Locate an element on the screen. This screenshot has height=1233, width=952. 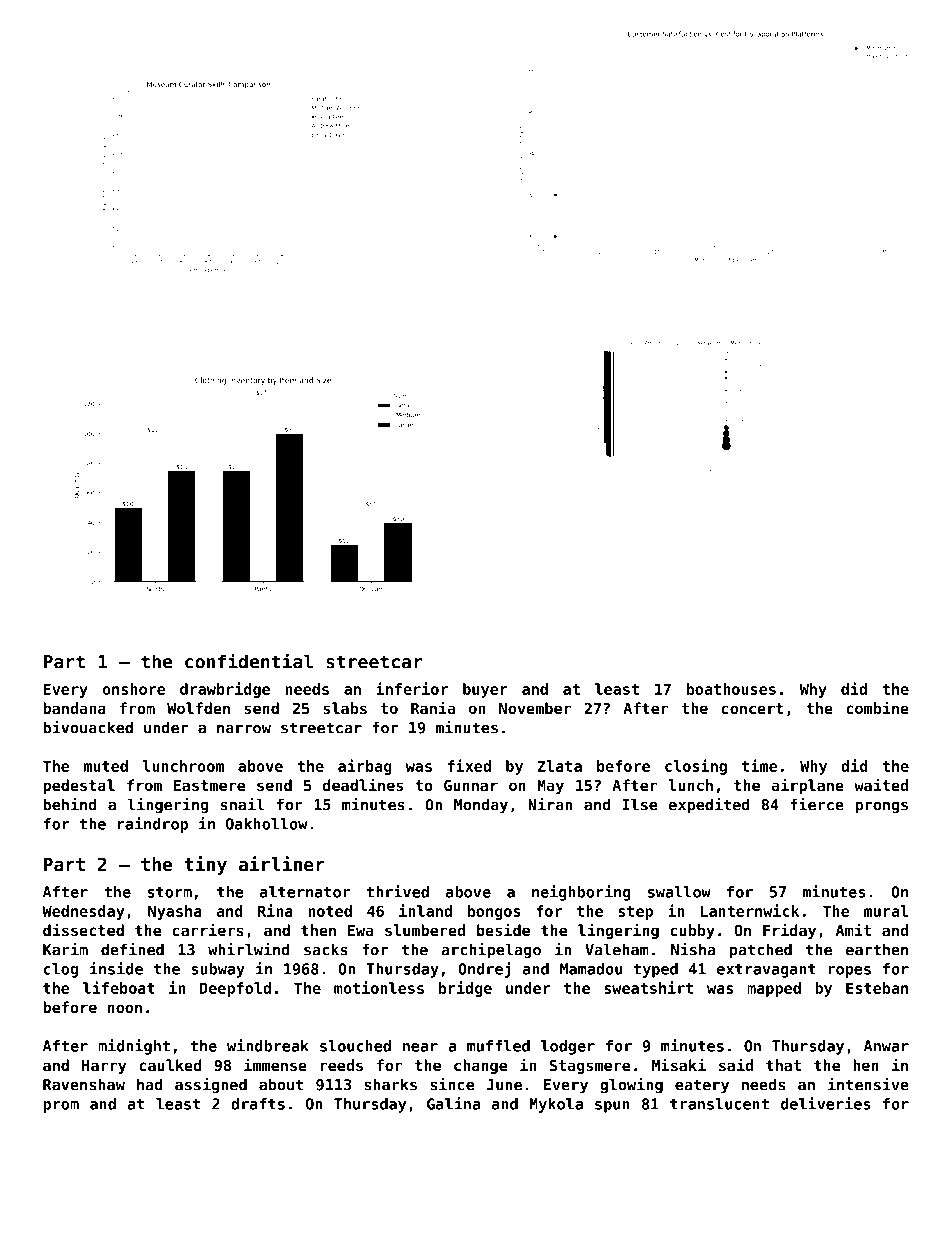
buyer is located at coordinates (485, 690).
